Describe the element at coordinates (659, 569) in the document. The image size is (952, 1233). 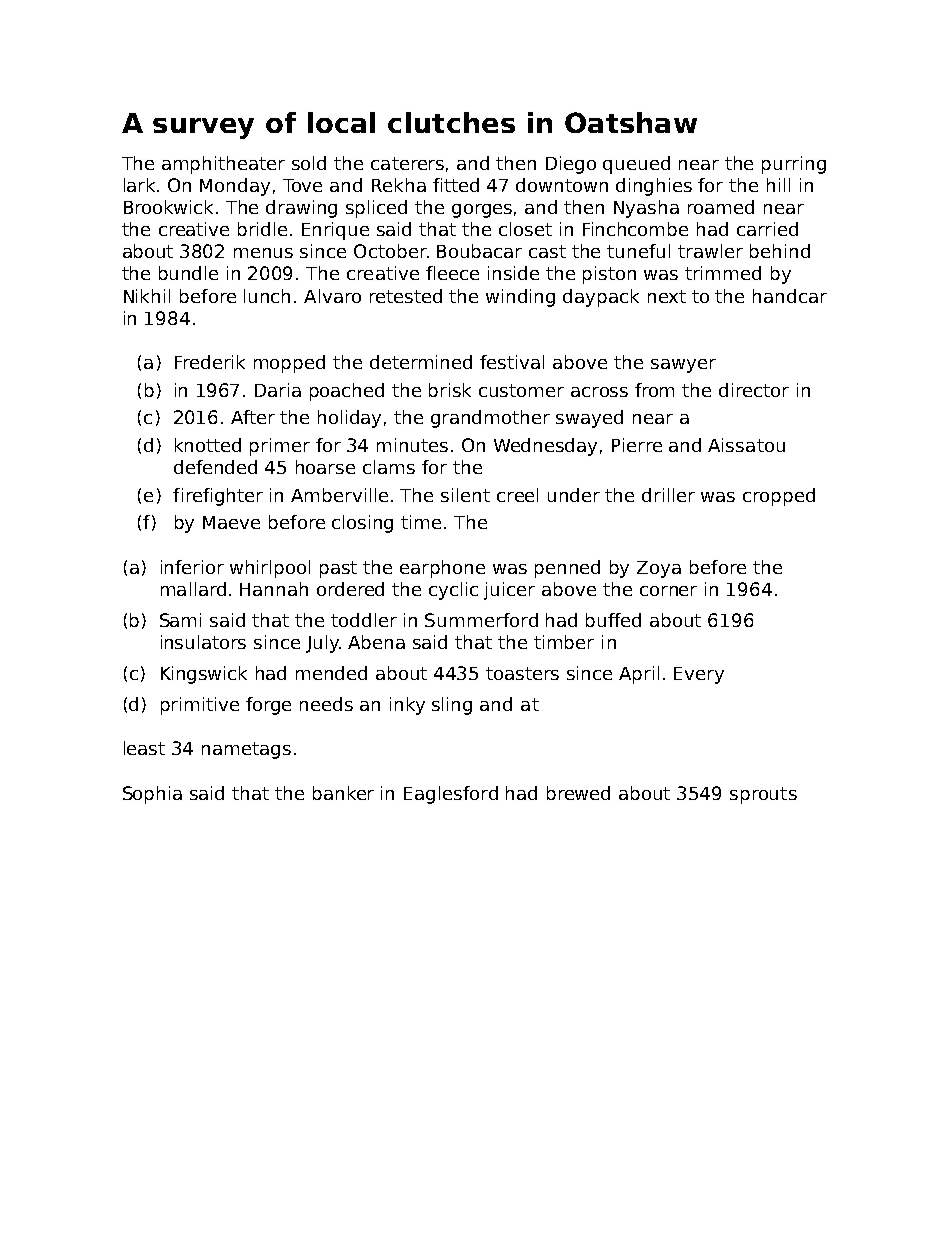
I see `Zoya` at that location.
